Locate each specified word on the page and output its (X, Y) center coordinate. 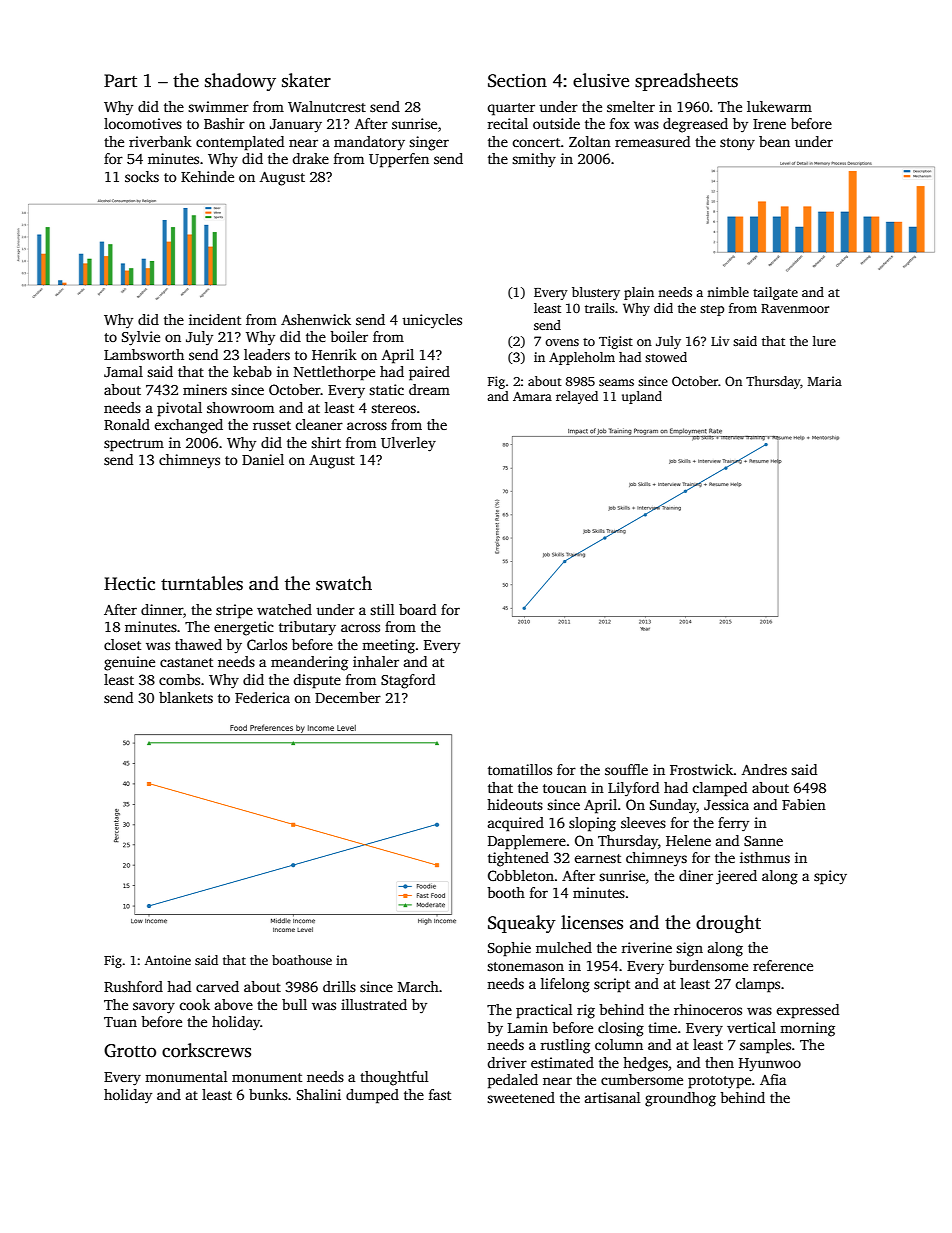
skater (306, 80)
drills (339, 986)
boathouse (302, 960)
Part (120, 81)
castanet (186, 662)
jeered (736, 877)
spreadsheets (686, 82)
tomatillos (520, 769)
